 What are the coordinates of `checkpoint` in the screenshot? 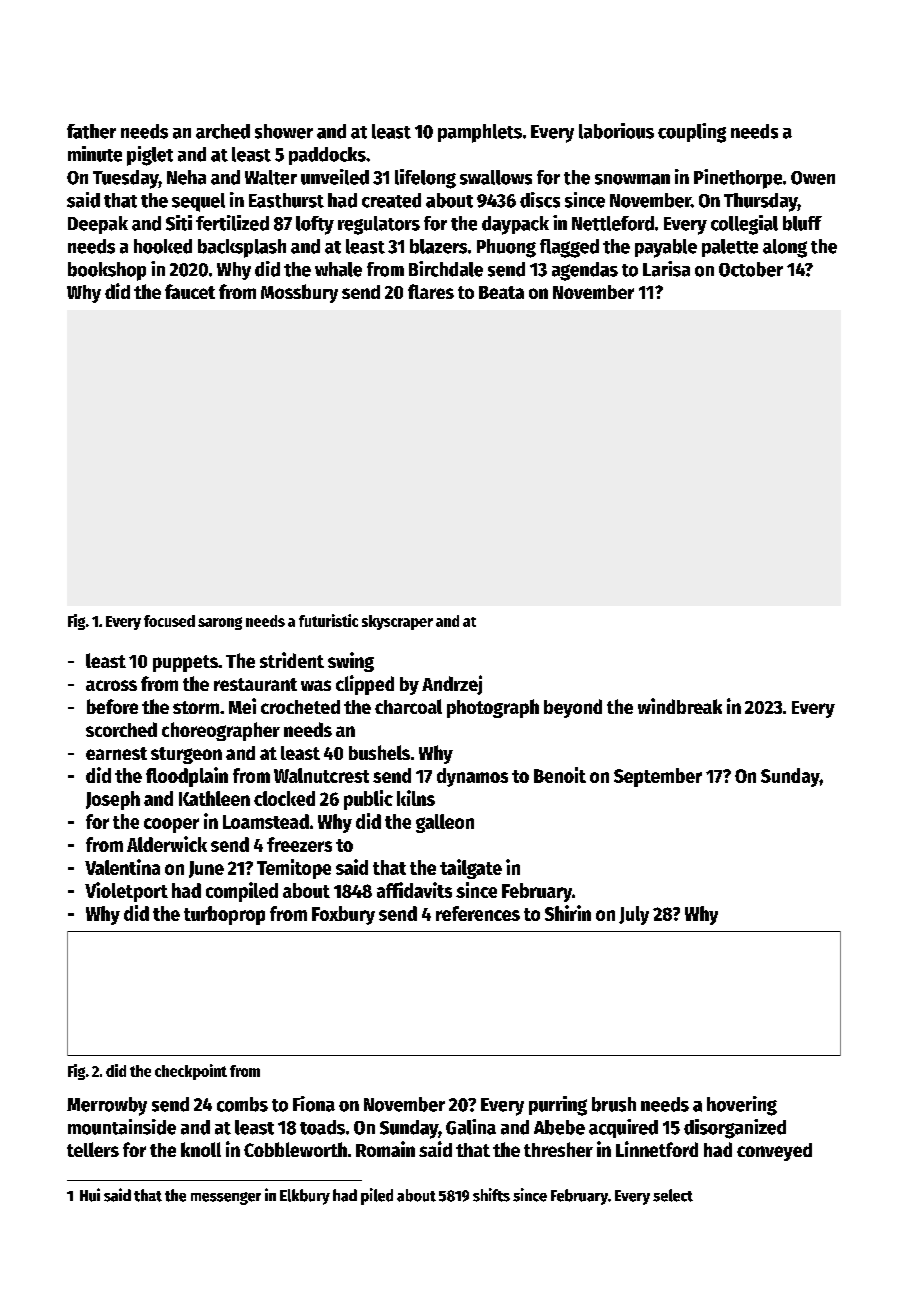 It's located at (191, 1072).
